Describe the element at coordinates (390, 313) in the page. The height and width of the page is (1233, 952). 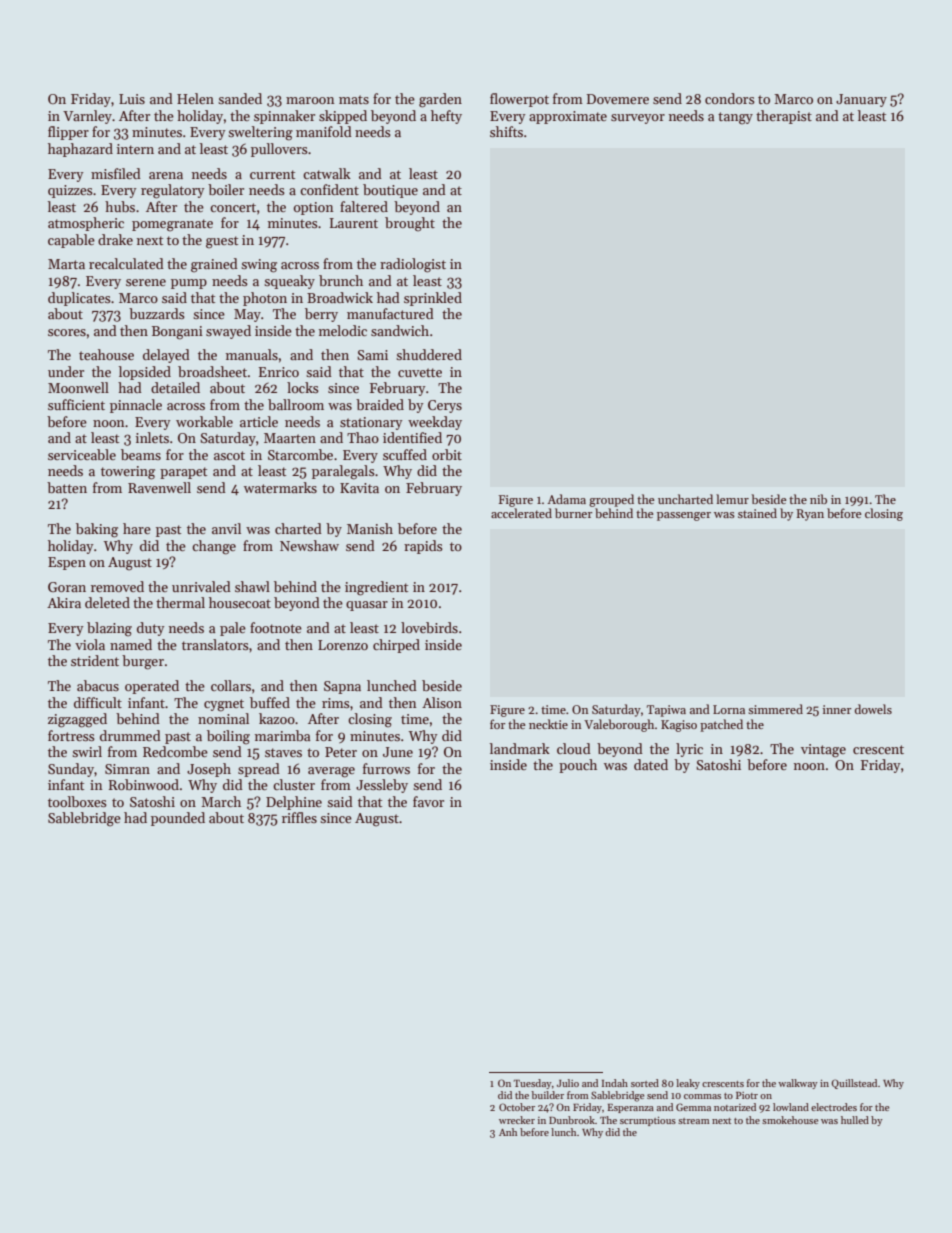
I see `manufactured` at that location.
